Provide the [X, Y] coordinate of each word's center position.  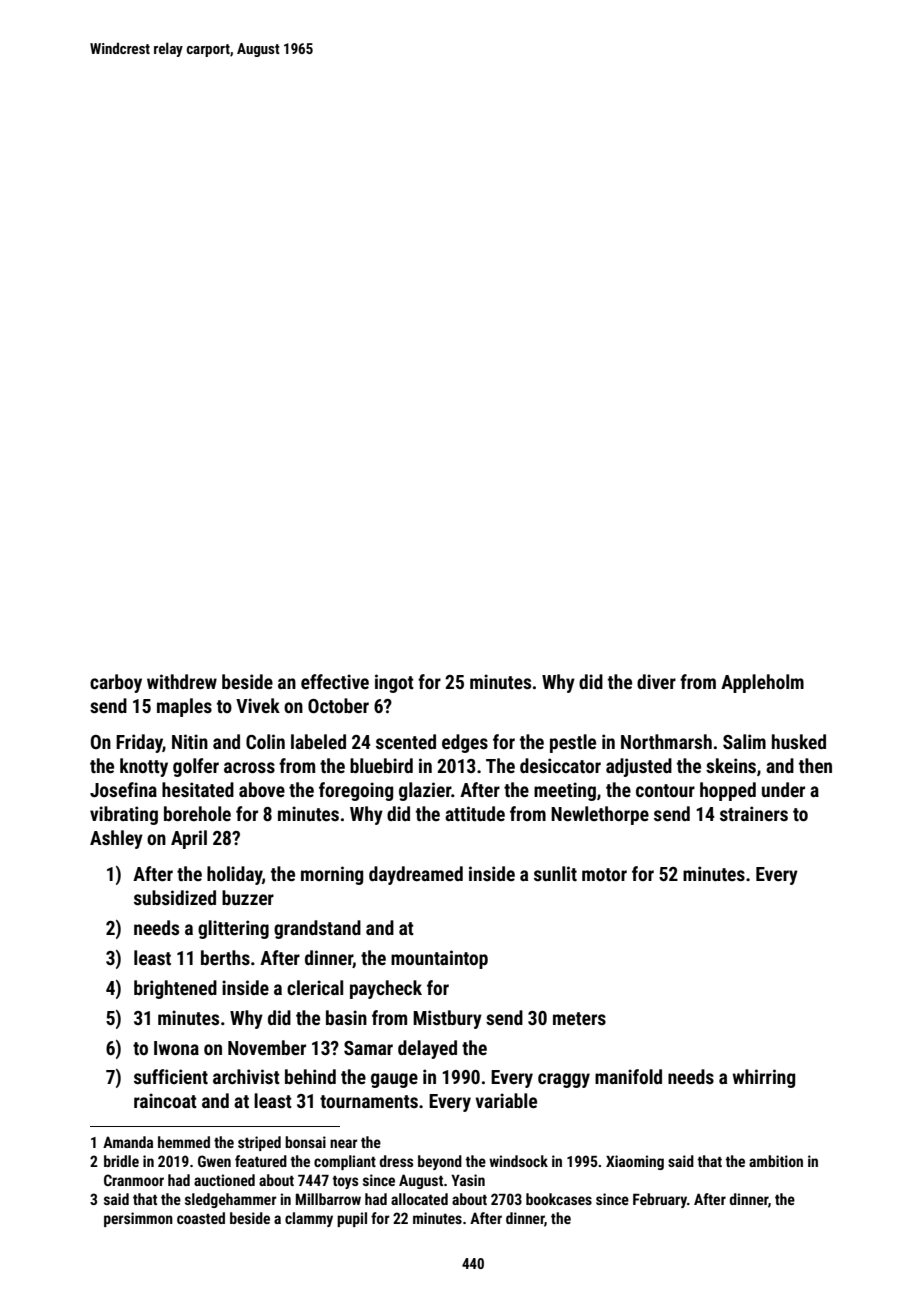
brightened [175, 989]
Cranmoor [134, 1180]
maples [184, 707]
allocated [419, 1199]
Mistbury [447, 1019]
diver [656, 681]
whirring [763, 1078]
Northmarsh [666, 741]
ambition [776, 1161]
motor [604, 874]
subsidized [175, 897]
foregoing [356, 791]
